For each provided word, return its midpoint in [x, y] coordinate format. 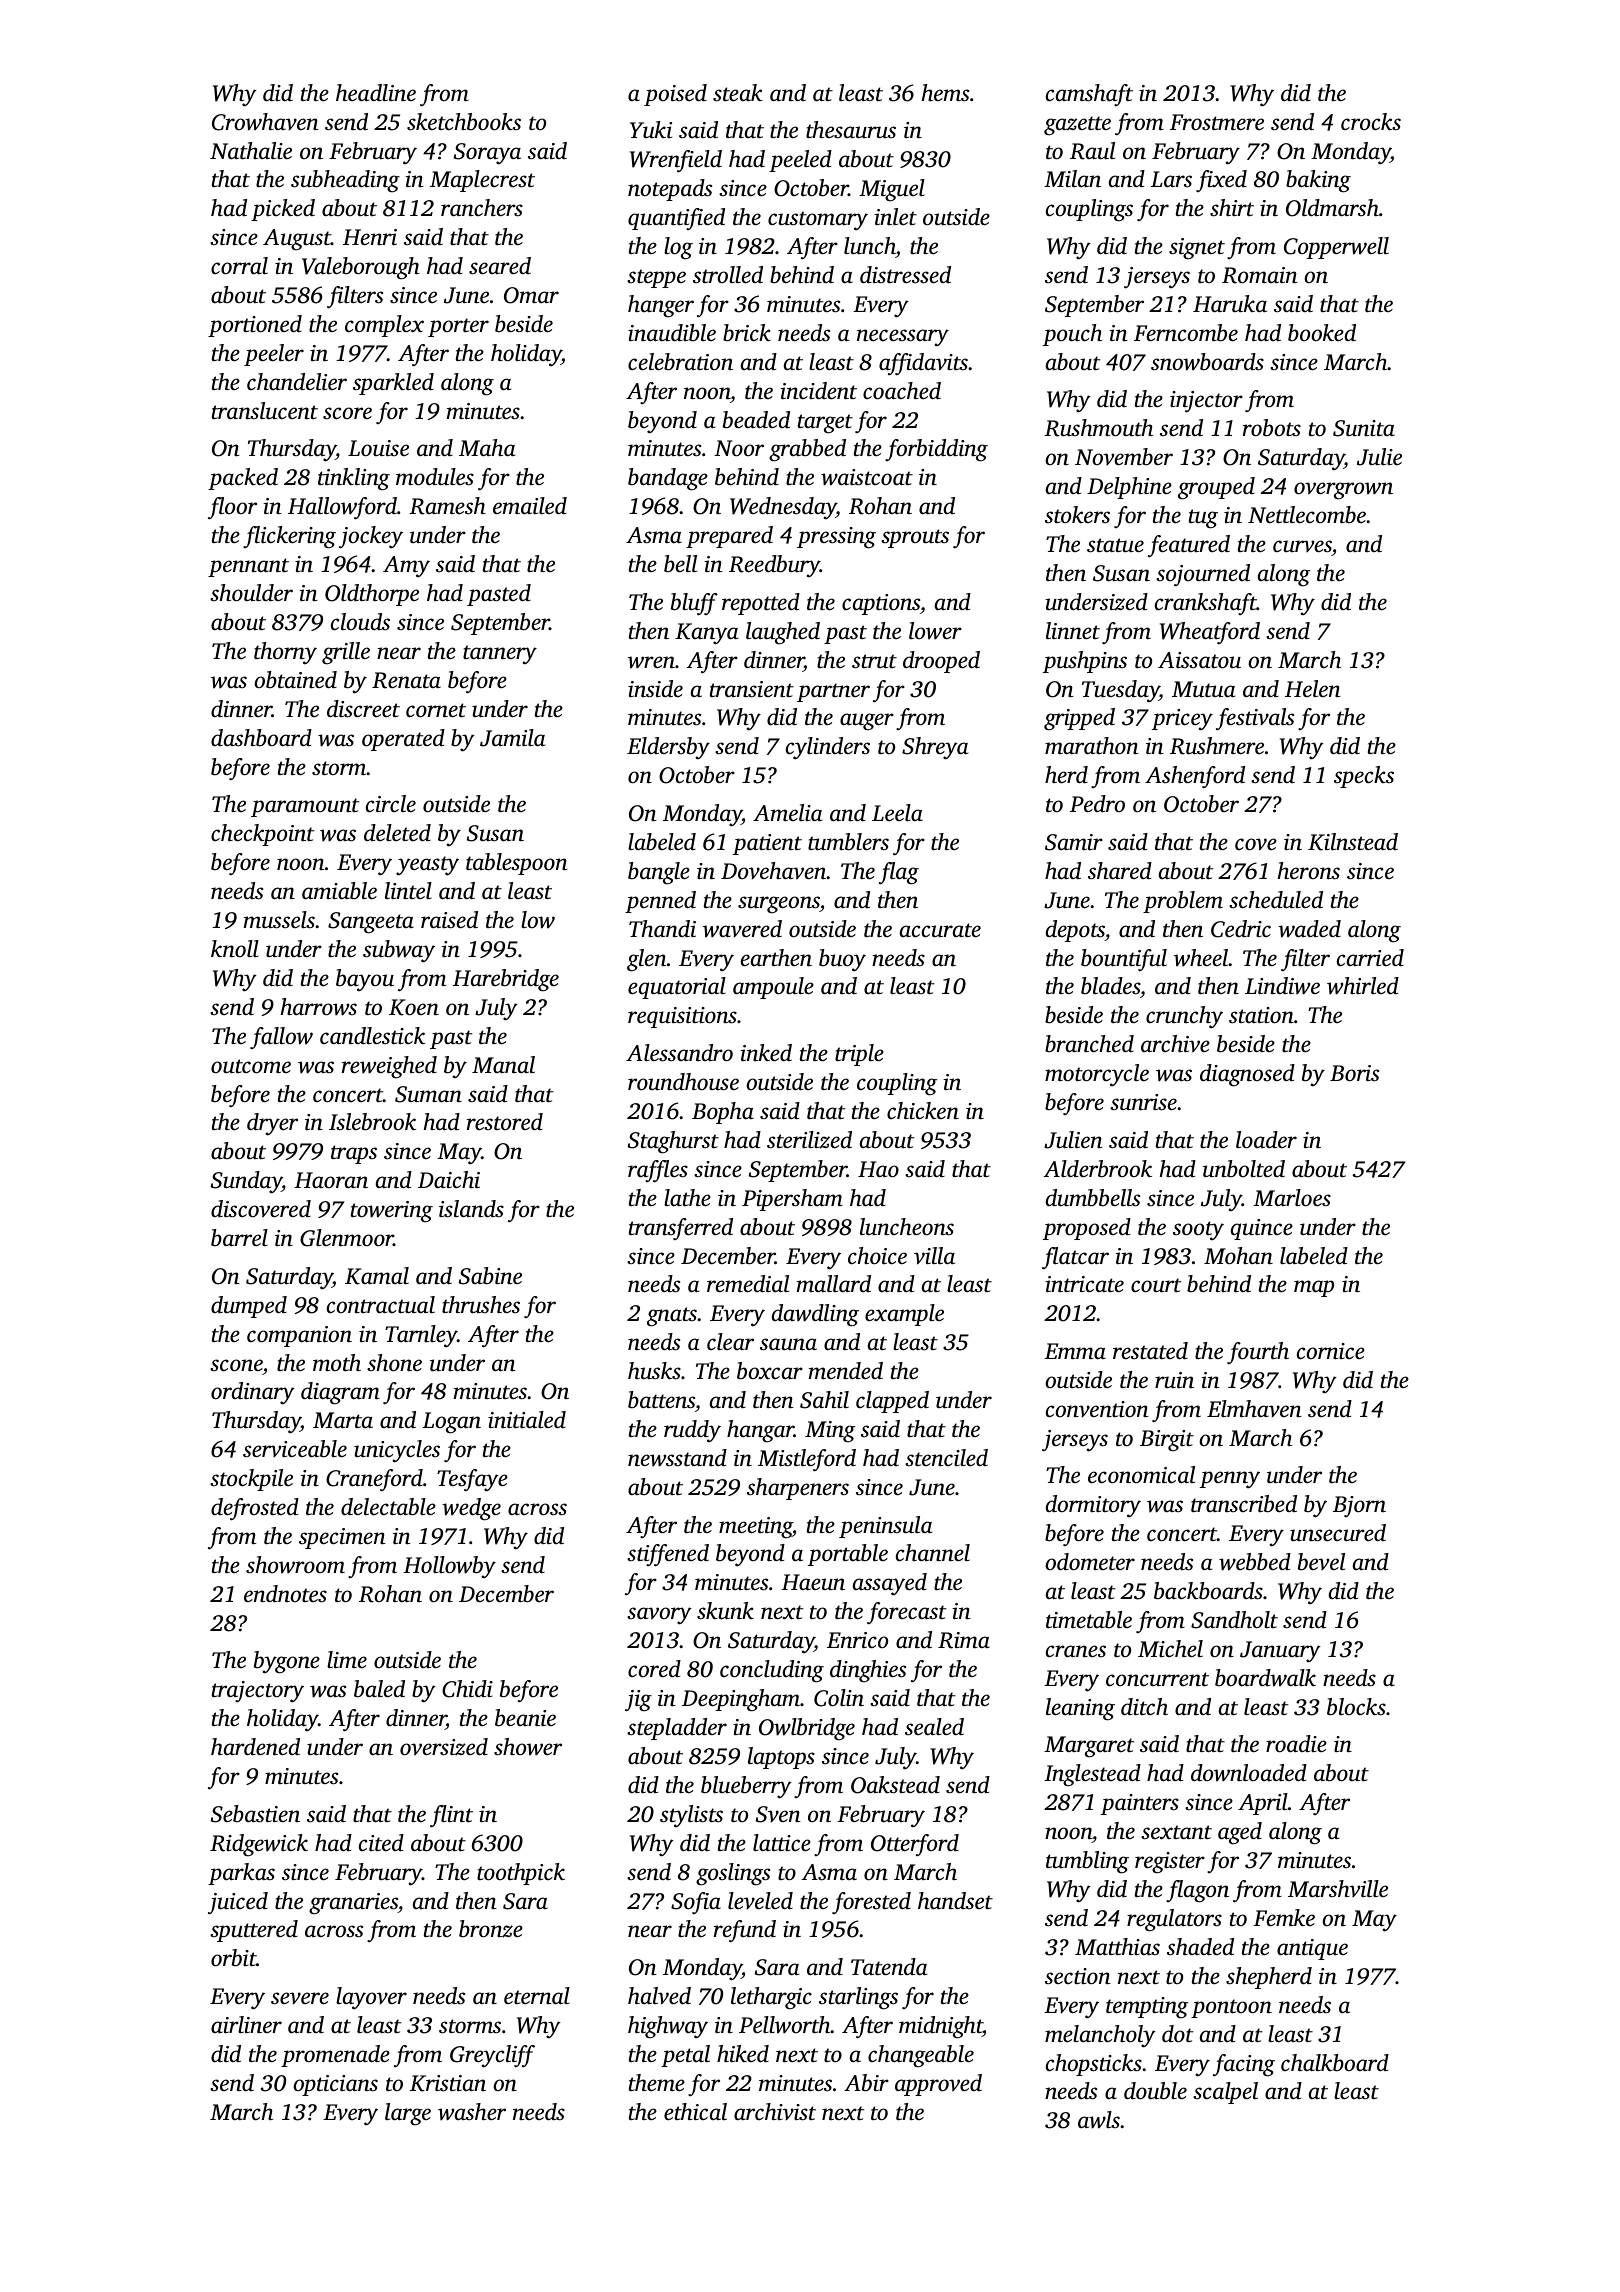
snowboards [1207, 362]
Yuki [651, 130]
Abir [866, 2083]
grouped [1216, 488]
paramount [305, 807]
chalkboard [1335, 2063]
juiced [238, 1903]
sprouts [915, 538]
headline [376, 93]
